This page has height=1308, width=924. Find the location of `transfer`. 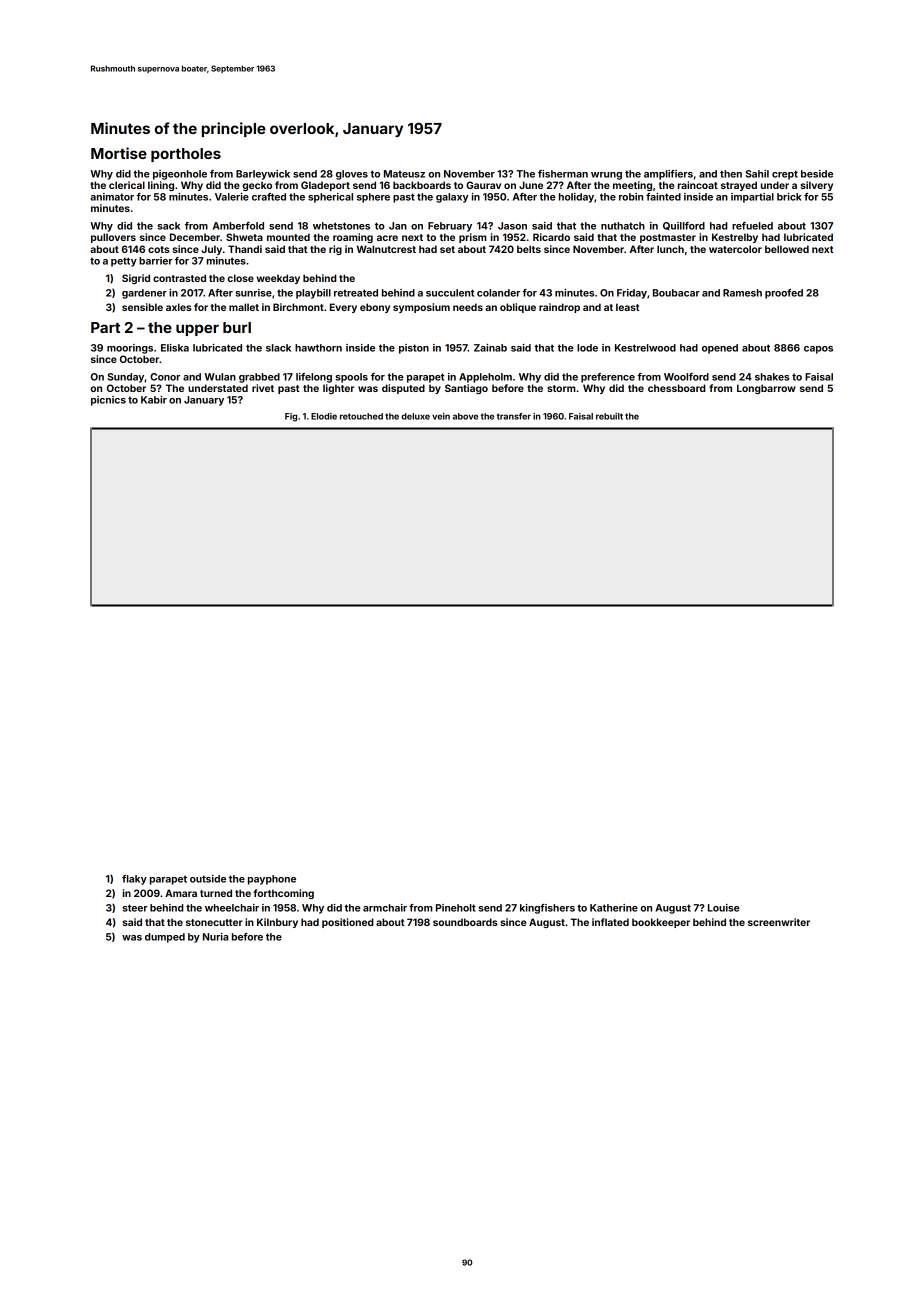

transfer is located at coordinates (514, 416).
